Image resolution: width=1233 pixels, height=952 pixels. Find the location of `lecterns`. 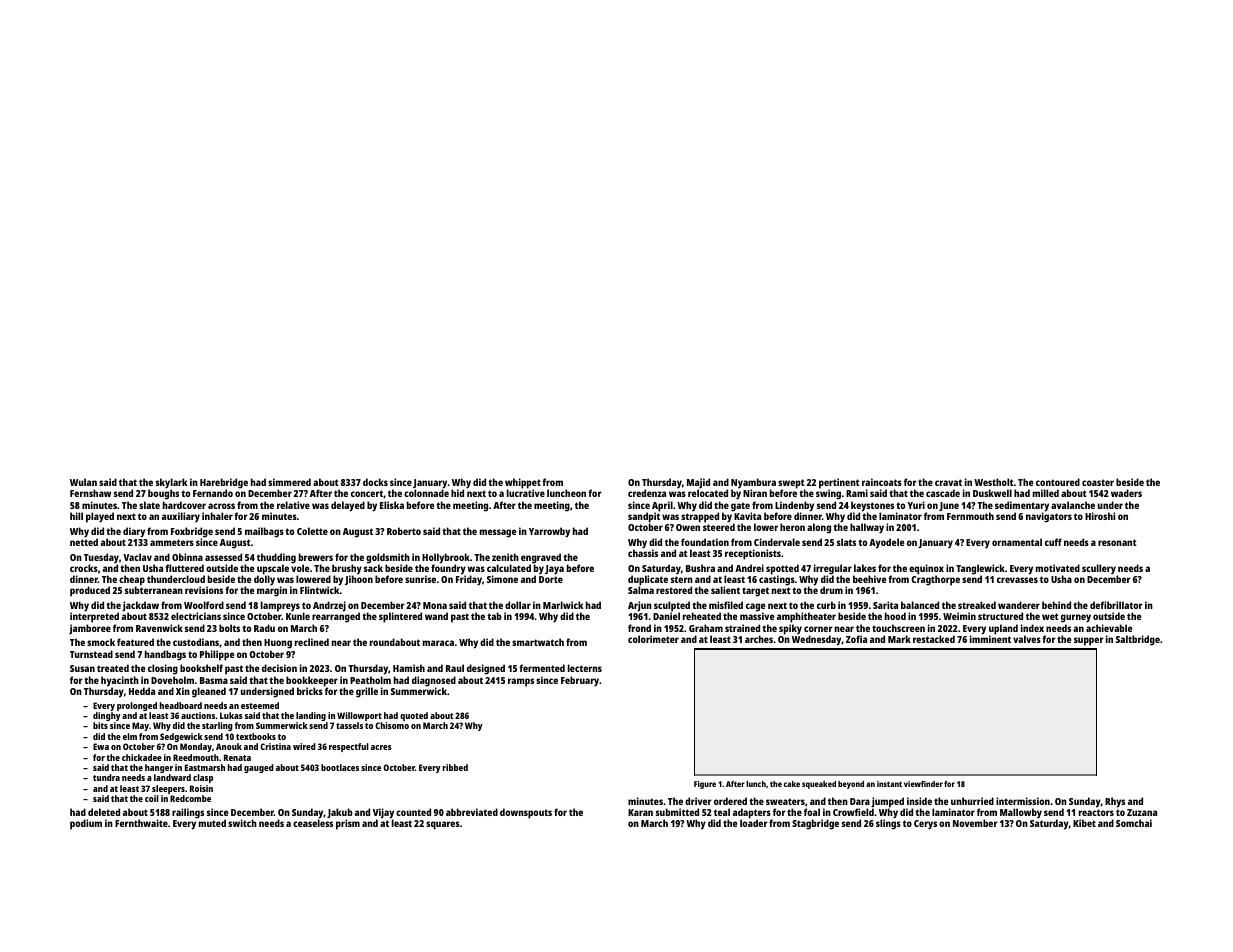

lecterns is located at coordinates (585, 668).
